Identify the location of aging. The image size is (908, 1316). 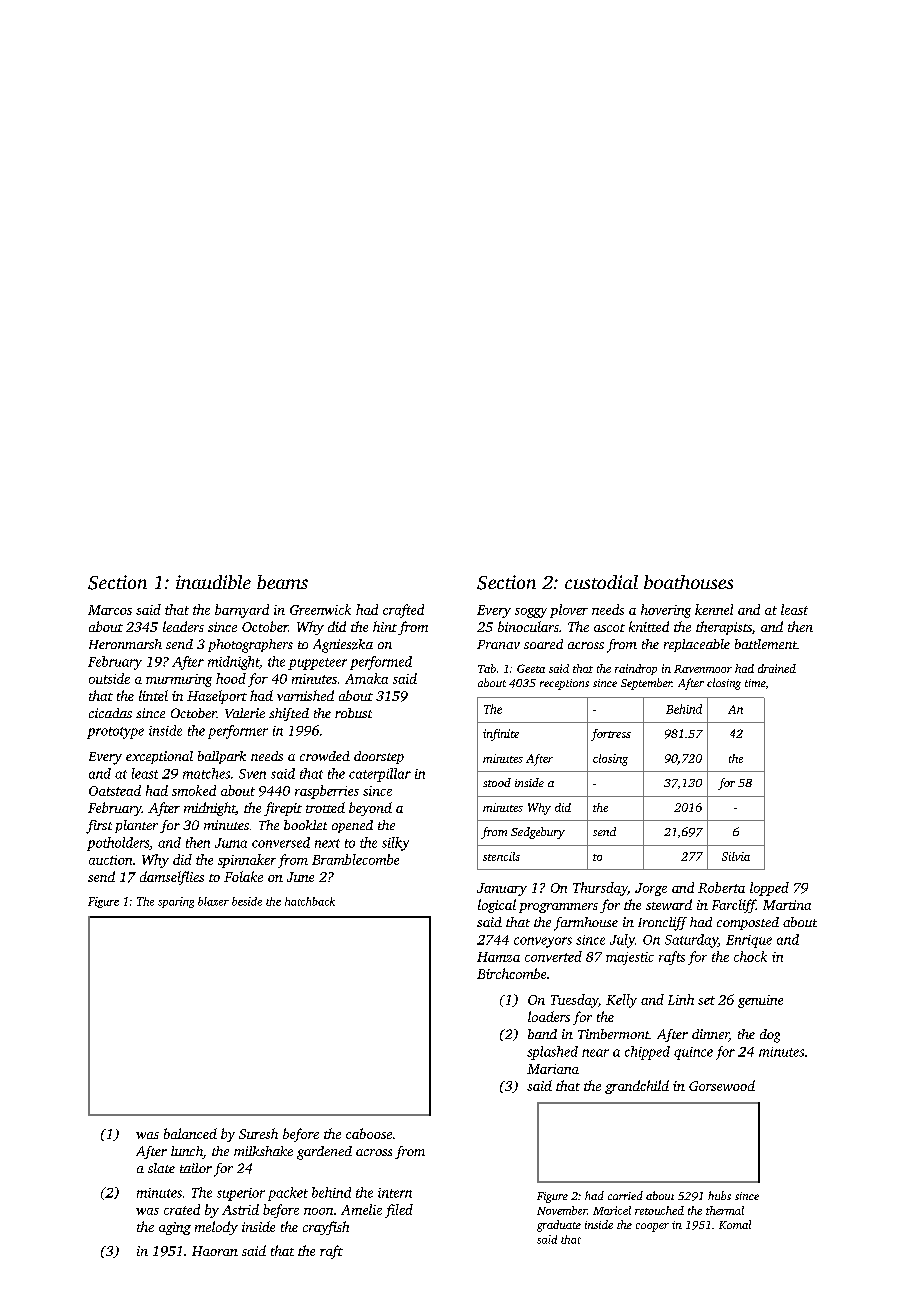
(175, 1228).
